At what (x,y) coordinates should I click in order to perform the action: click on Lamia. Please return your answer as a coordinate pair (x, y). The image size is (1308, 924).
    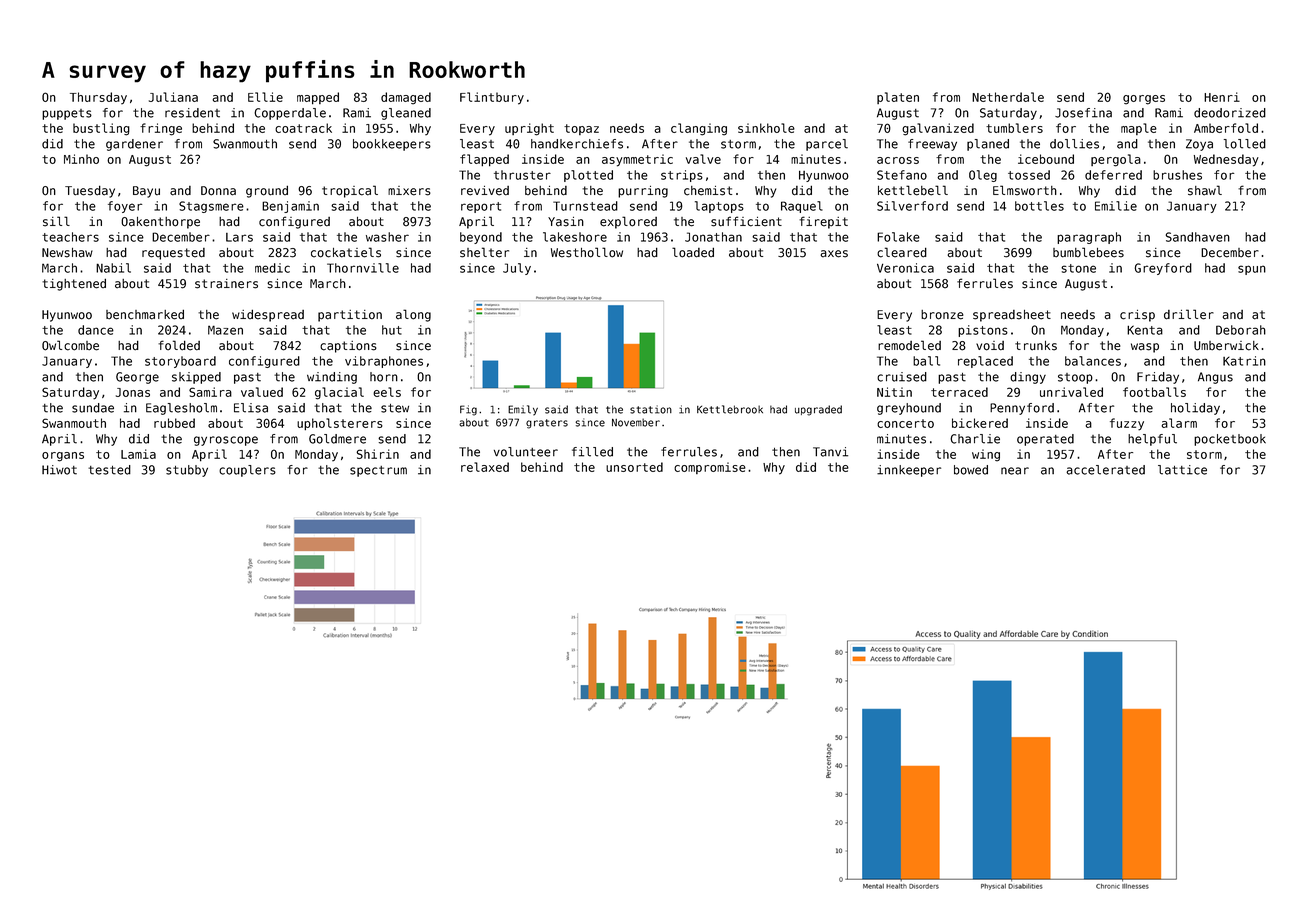
    Looking at the image, I should click on (138, 454).
